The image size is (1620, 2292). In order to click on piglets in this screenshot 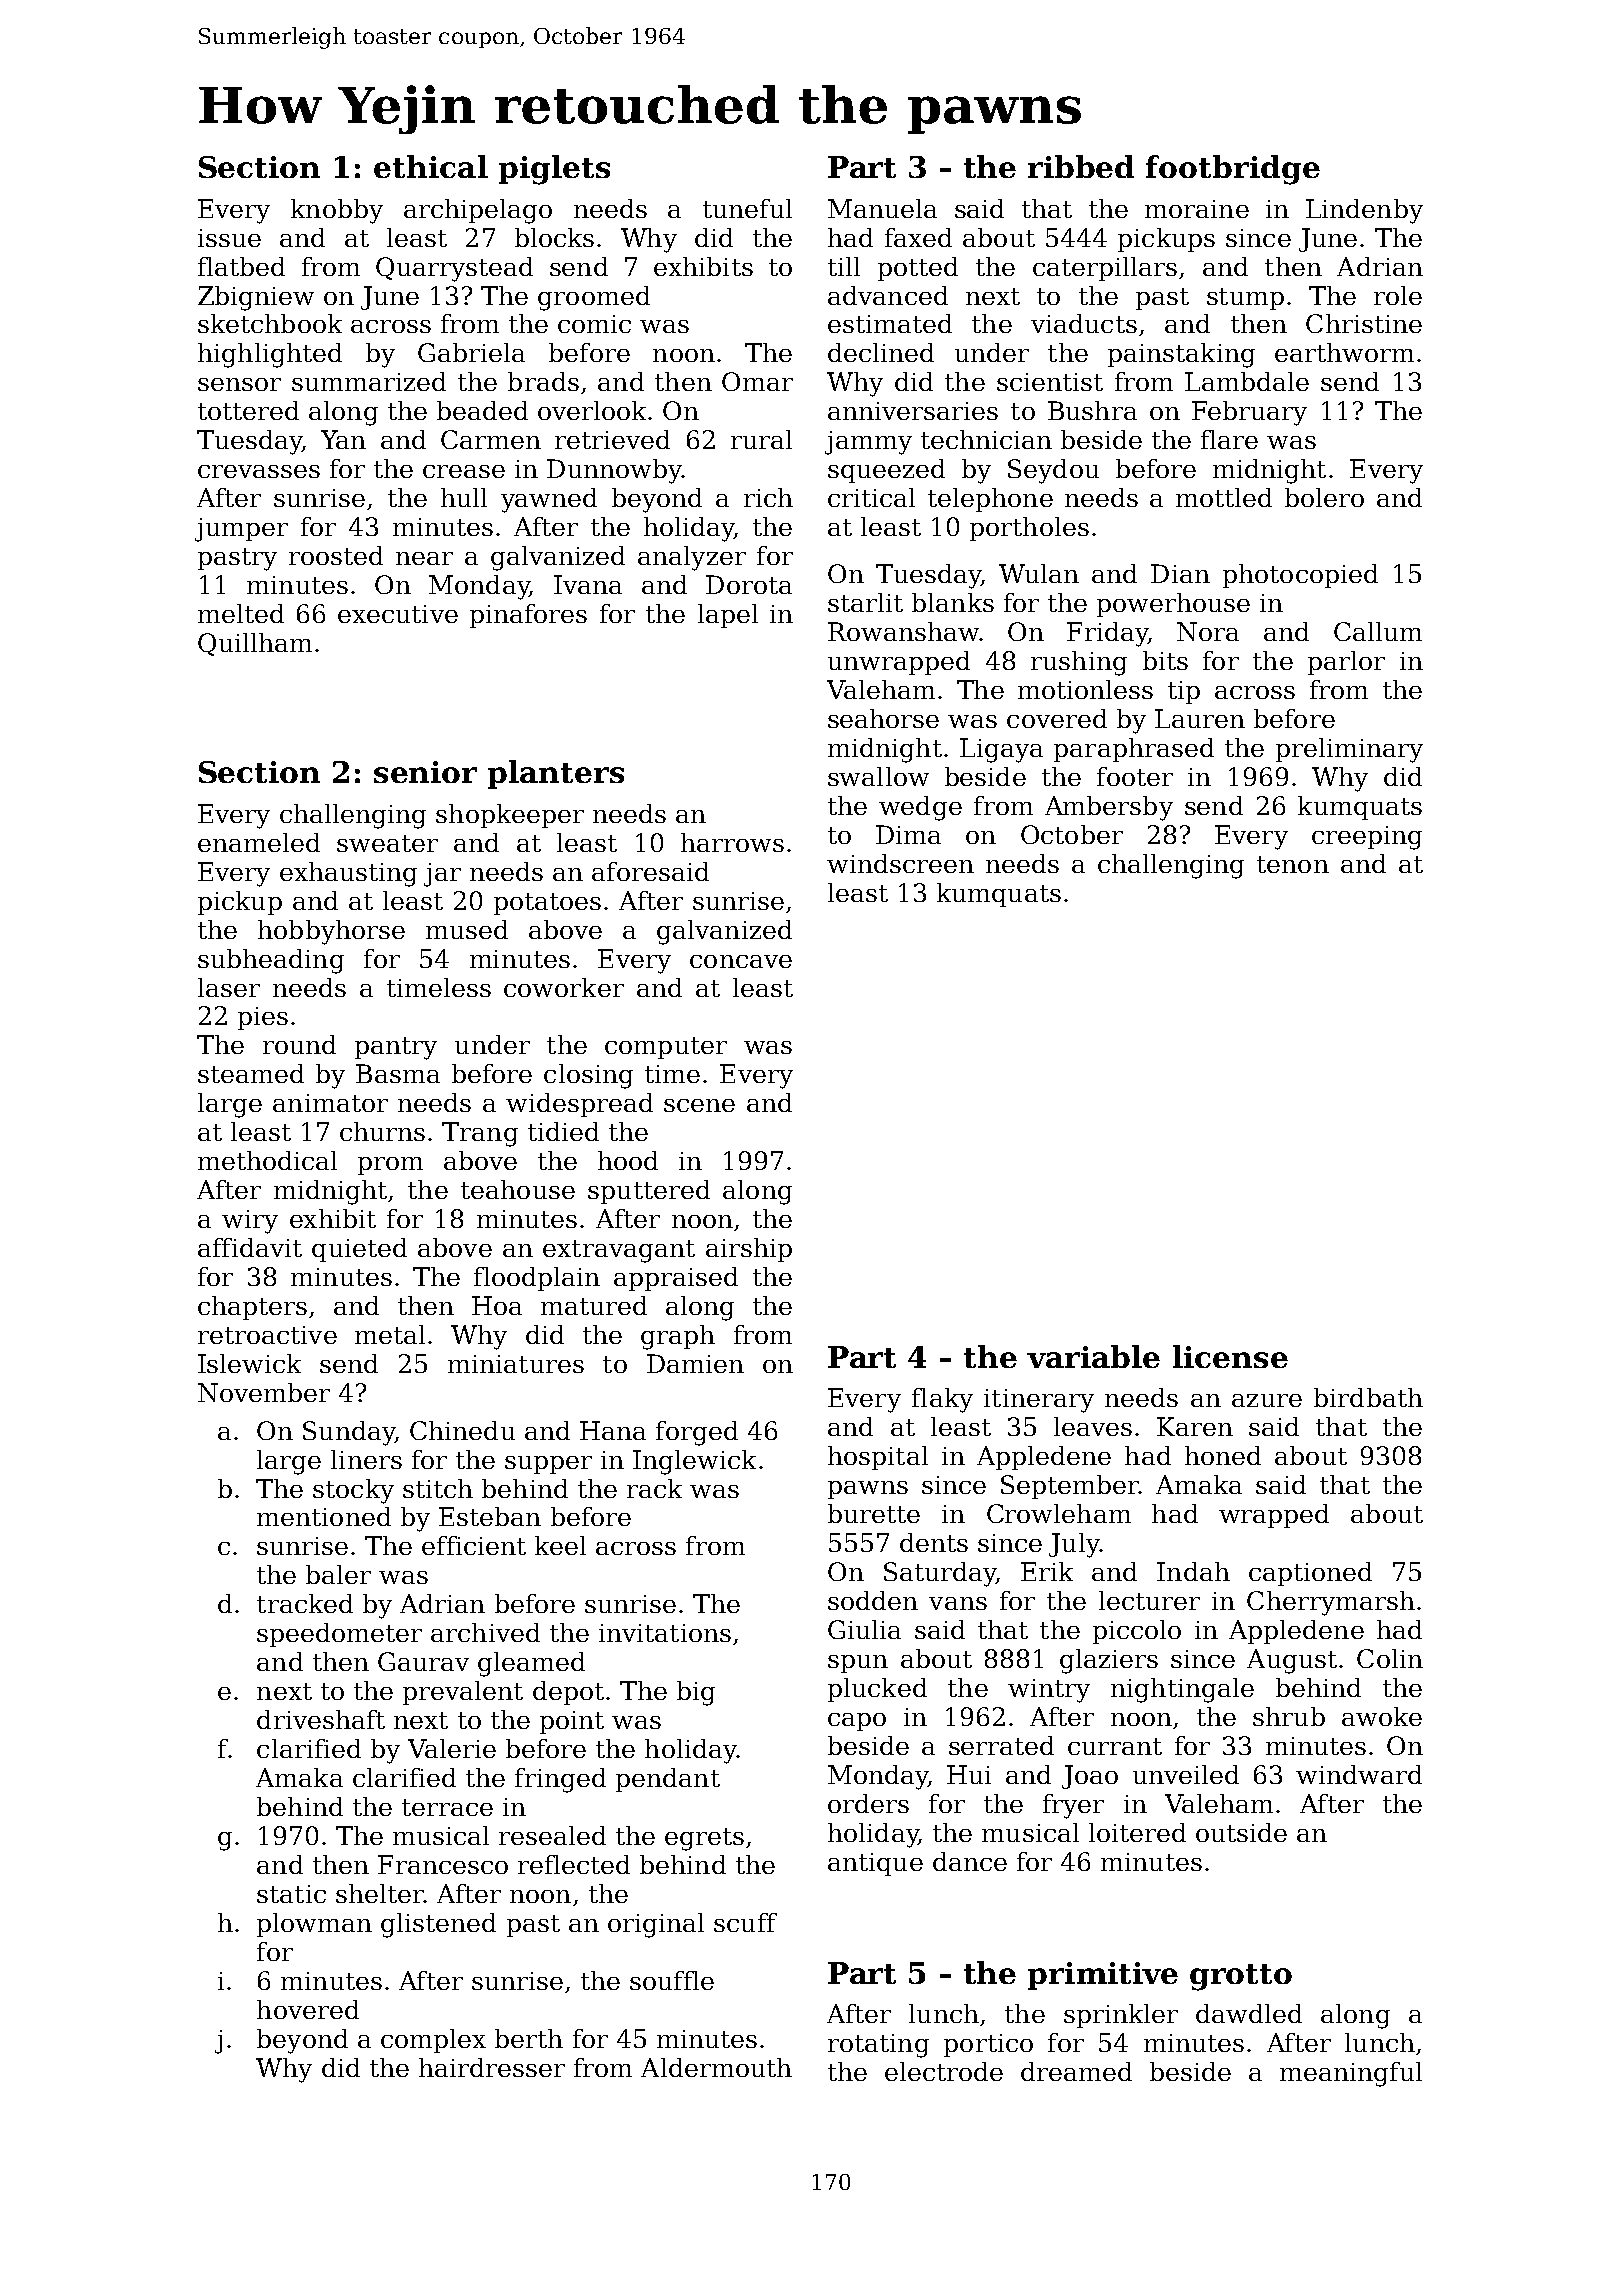, I will do `click(554, 170)`.
